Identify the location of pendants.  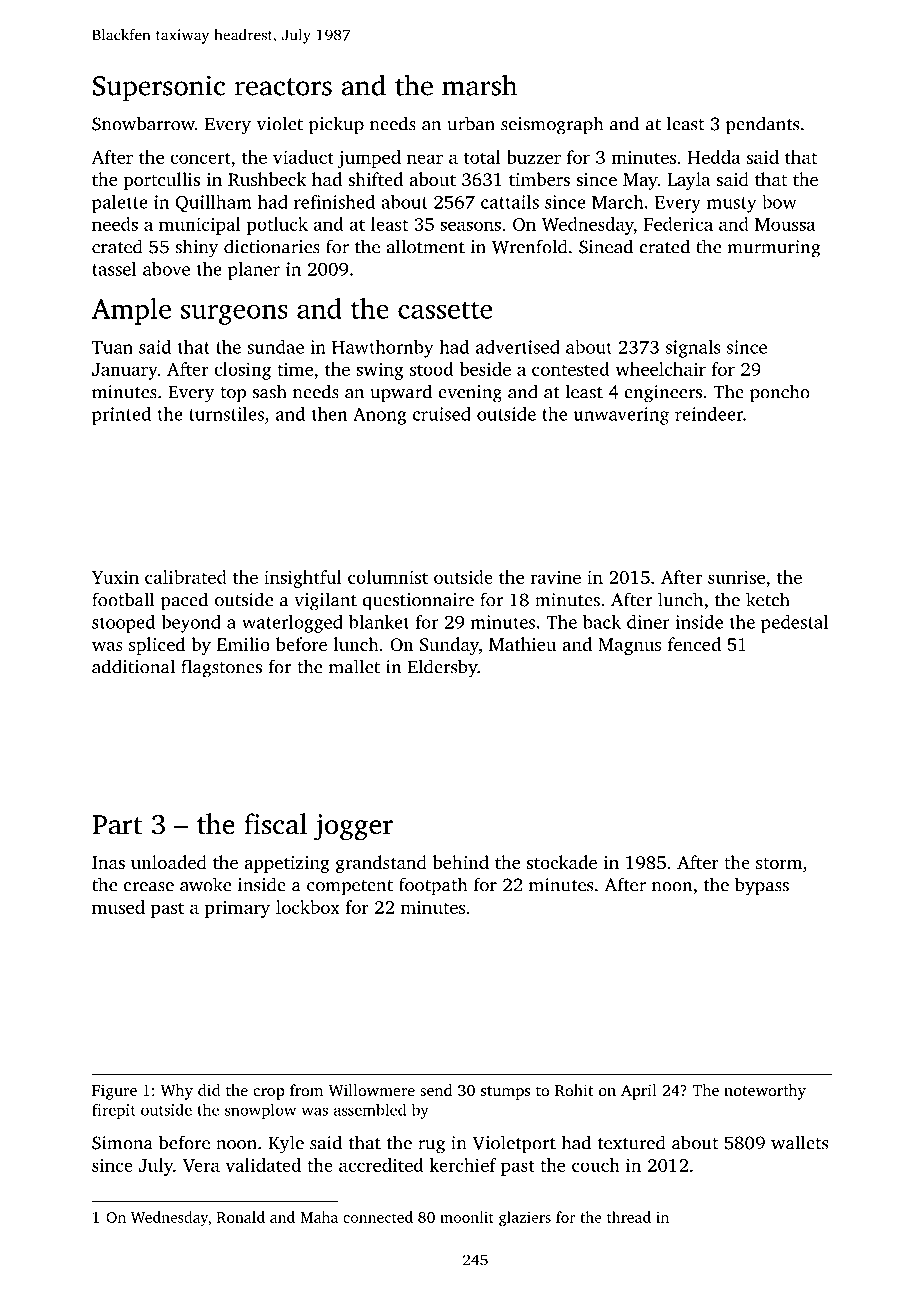
(762, 125).
